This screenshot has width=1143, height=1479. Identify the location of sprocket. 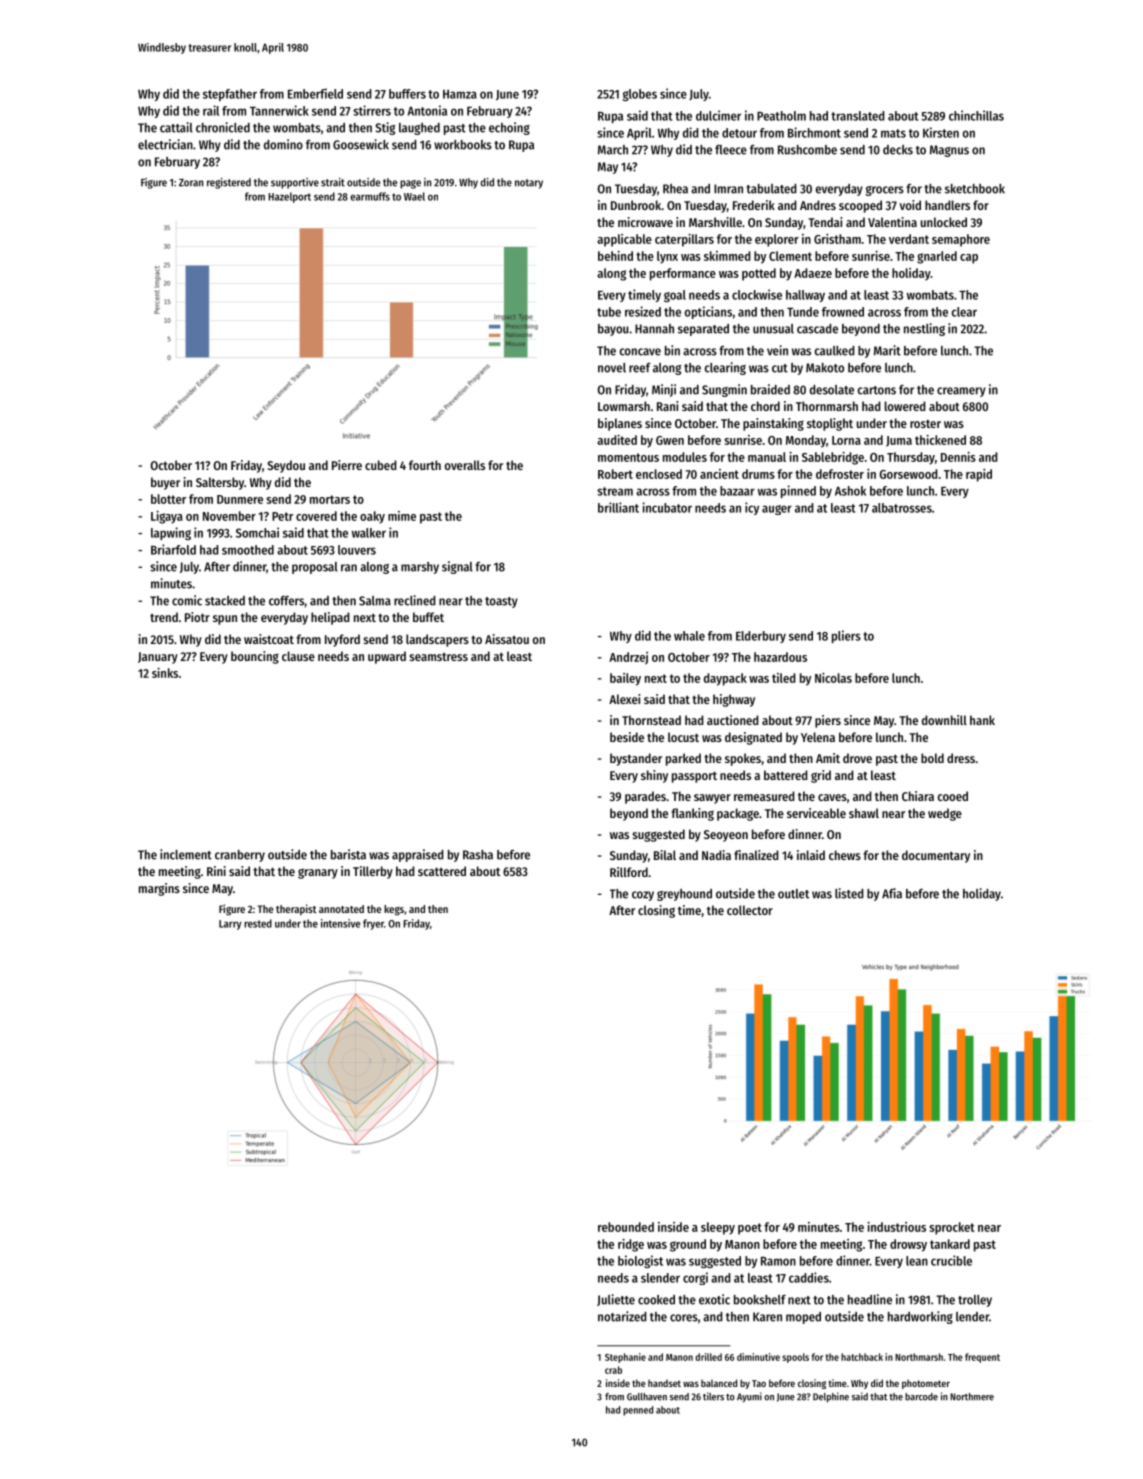
(952, 1228).
